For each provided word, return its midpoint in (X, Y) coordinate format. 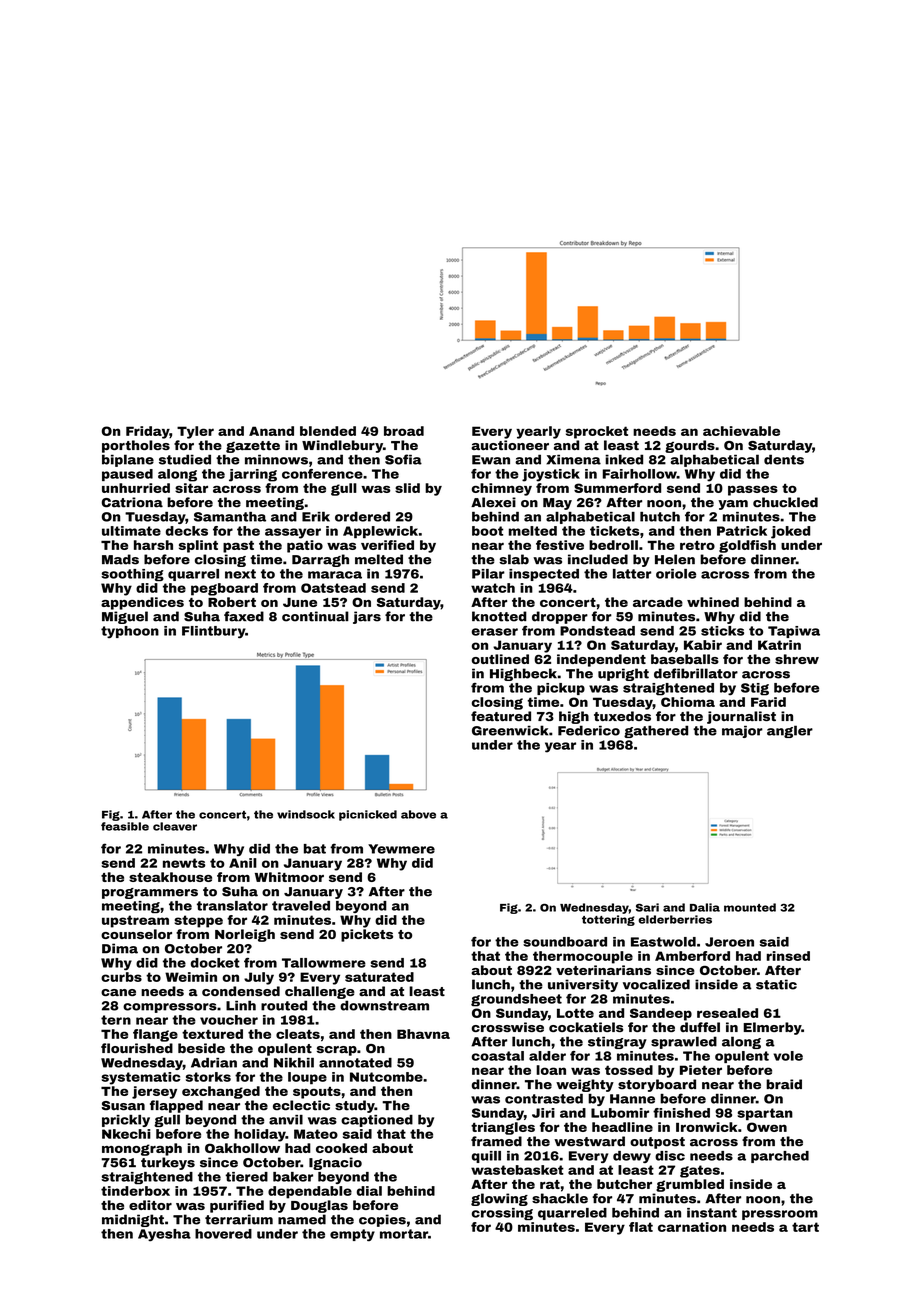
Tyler (195, 432)
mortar (404, 1234)
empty (352, 1235)
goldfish (747, 546)
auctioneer (510, 445)
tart (805, 1227)
